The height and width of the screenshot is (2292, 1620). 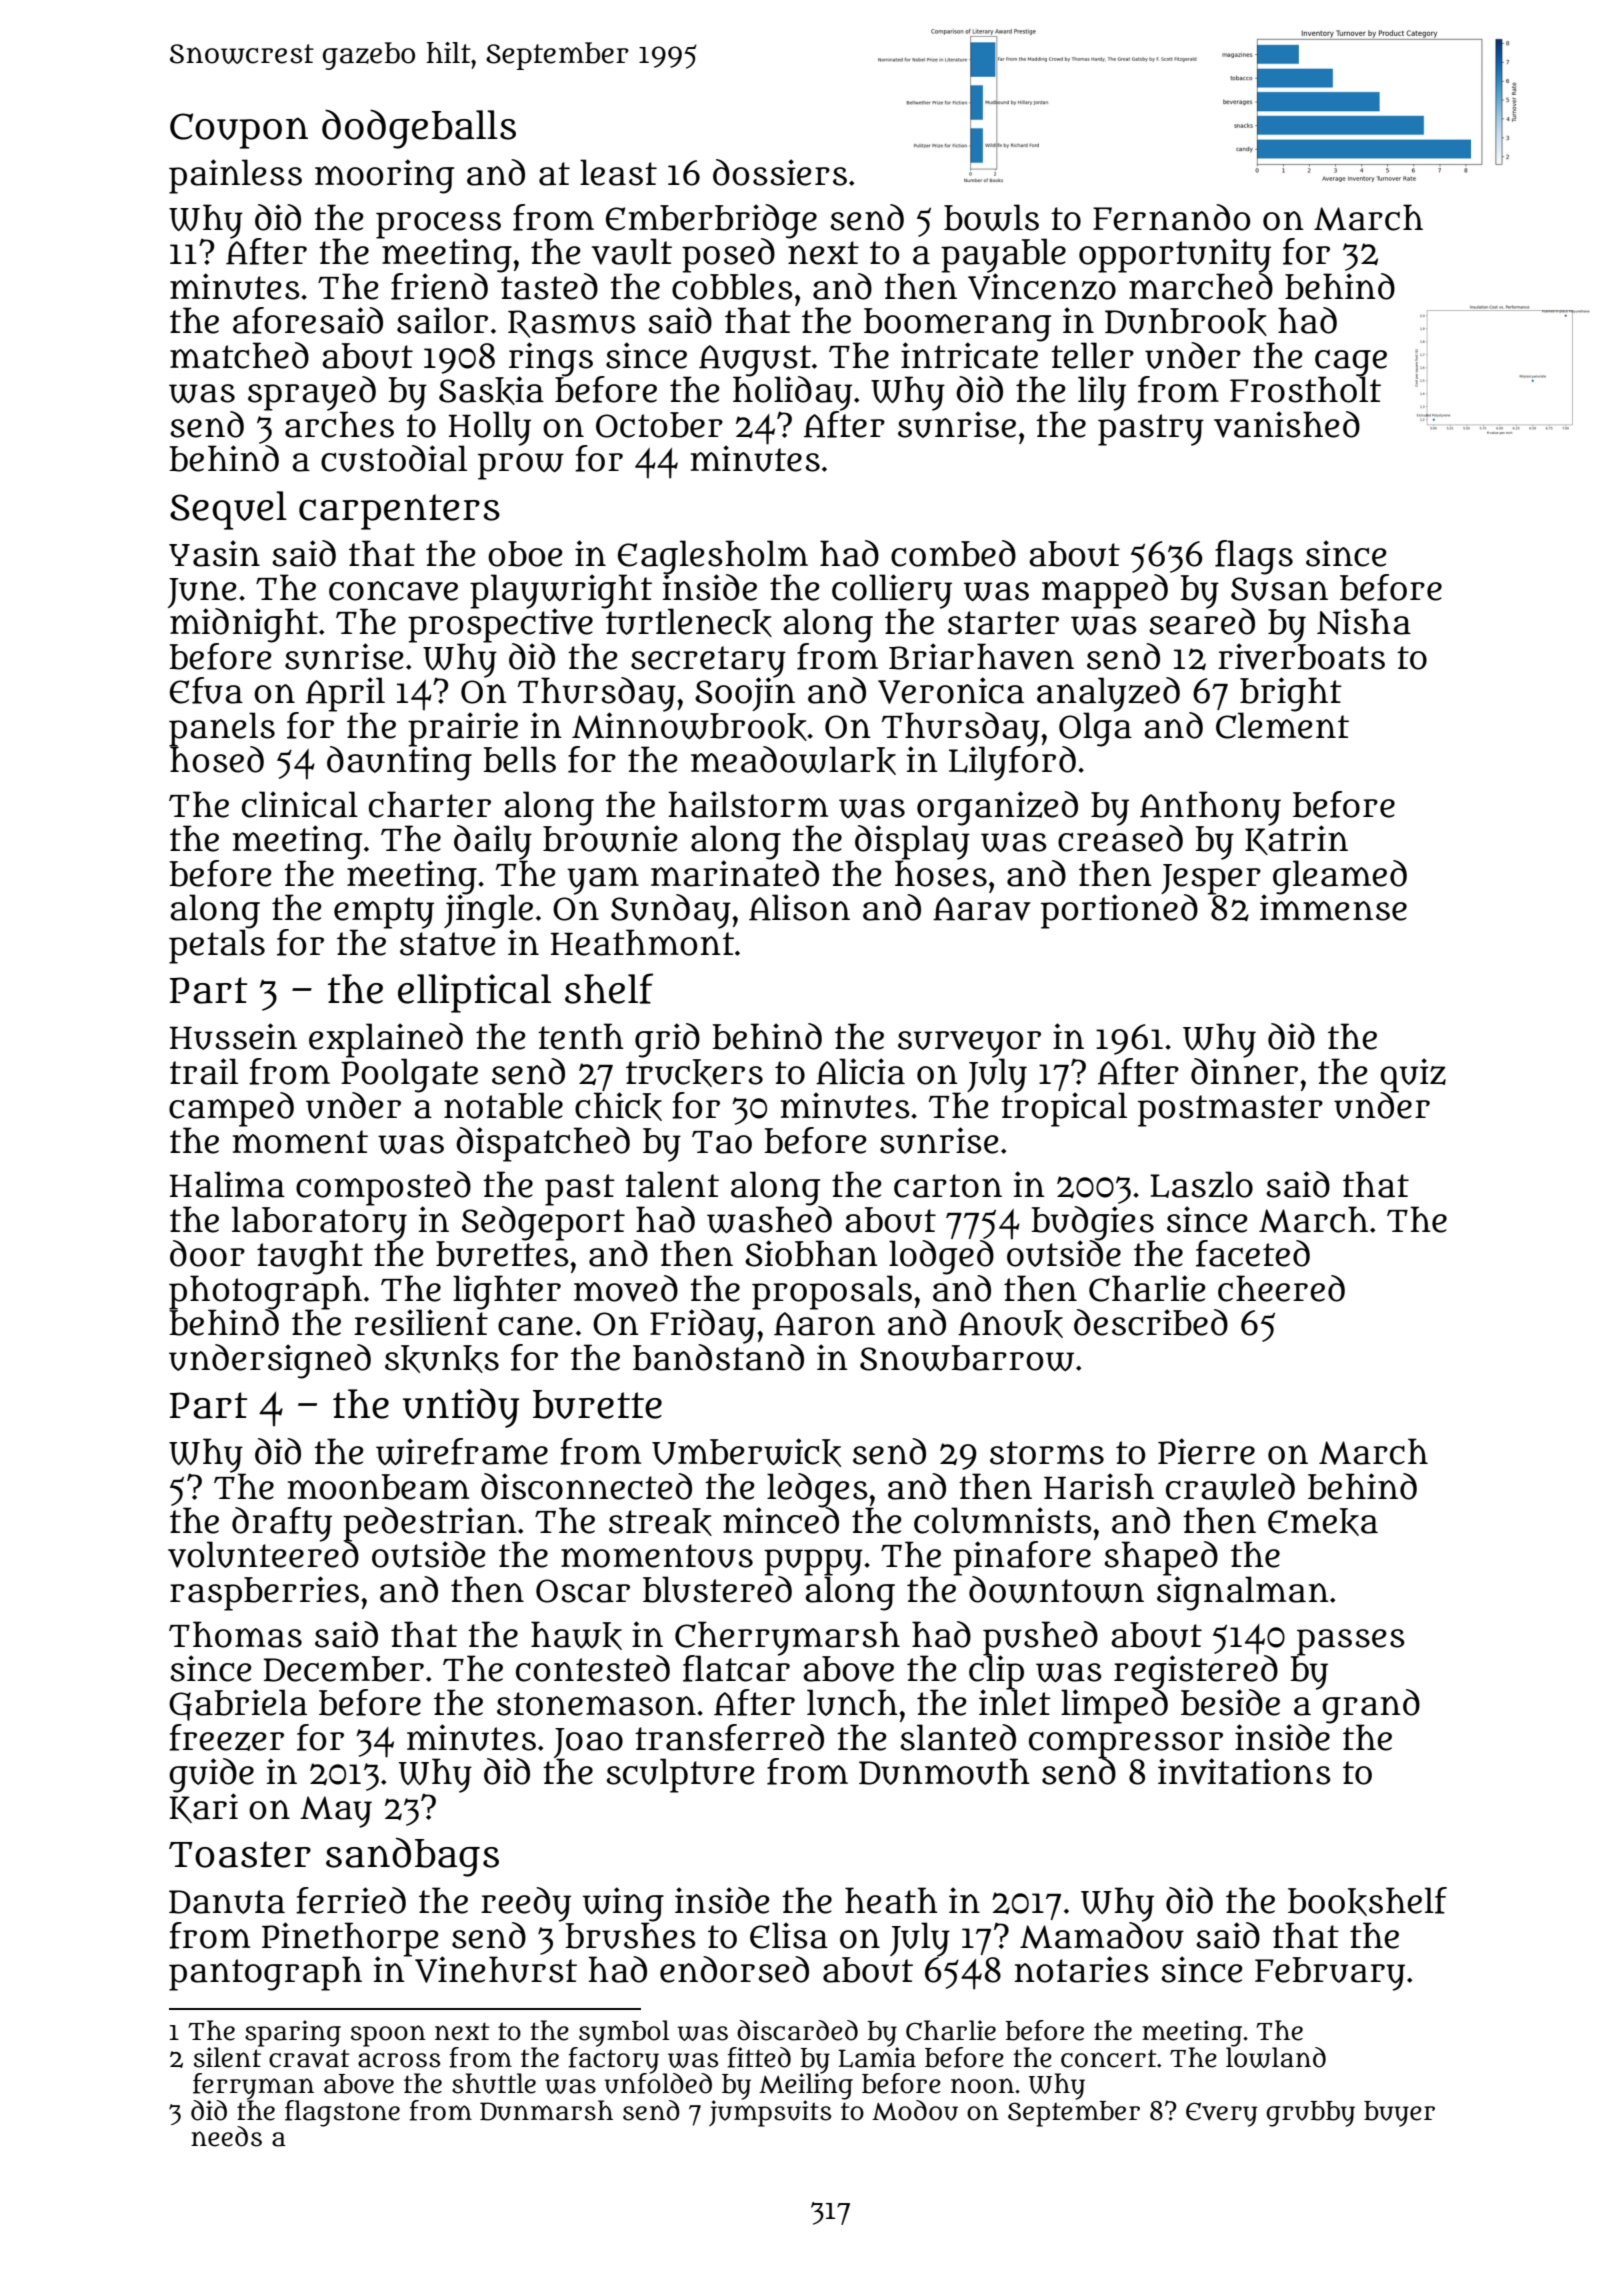 What do you see at coordinates (233, 1036) in the screenshot?
I see `Hussein` at bounding box center [233, 1036].
